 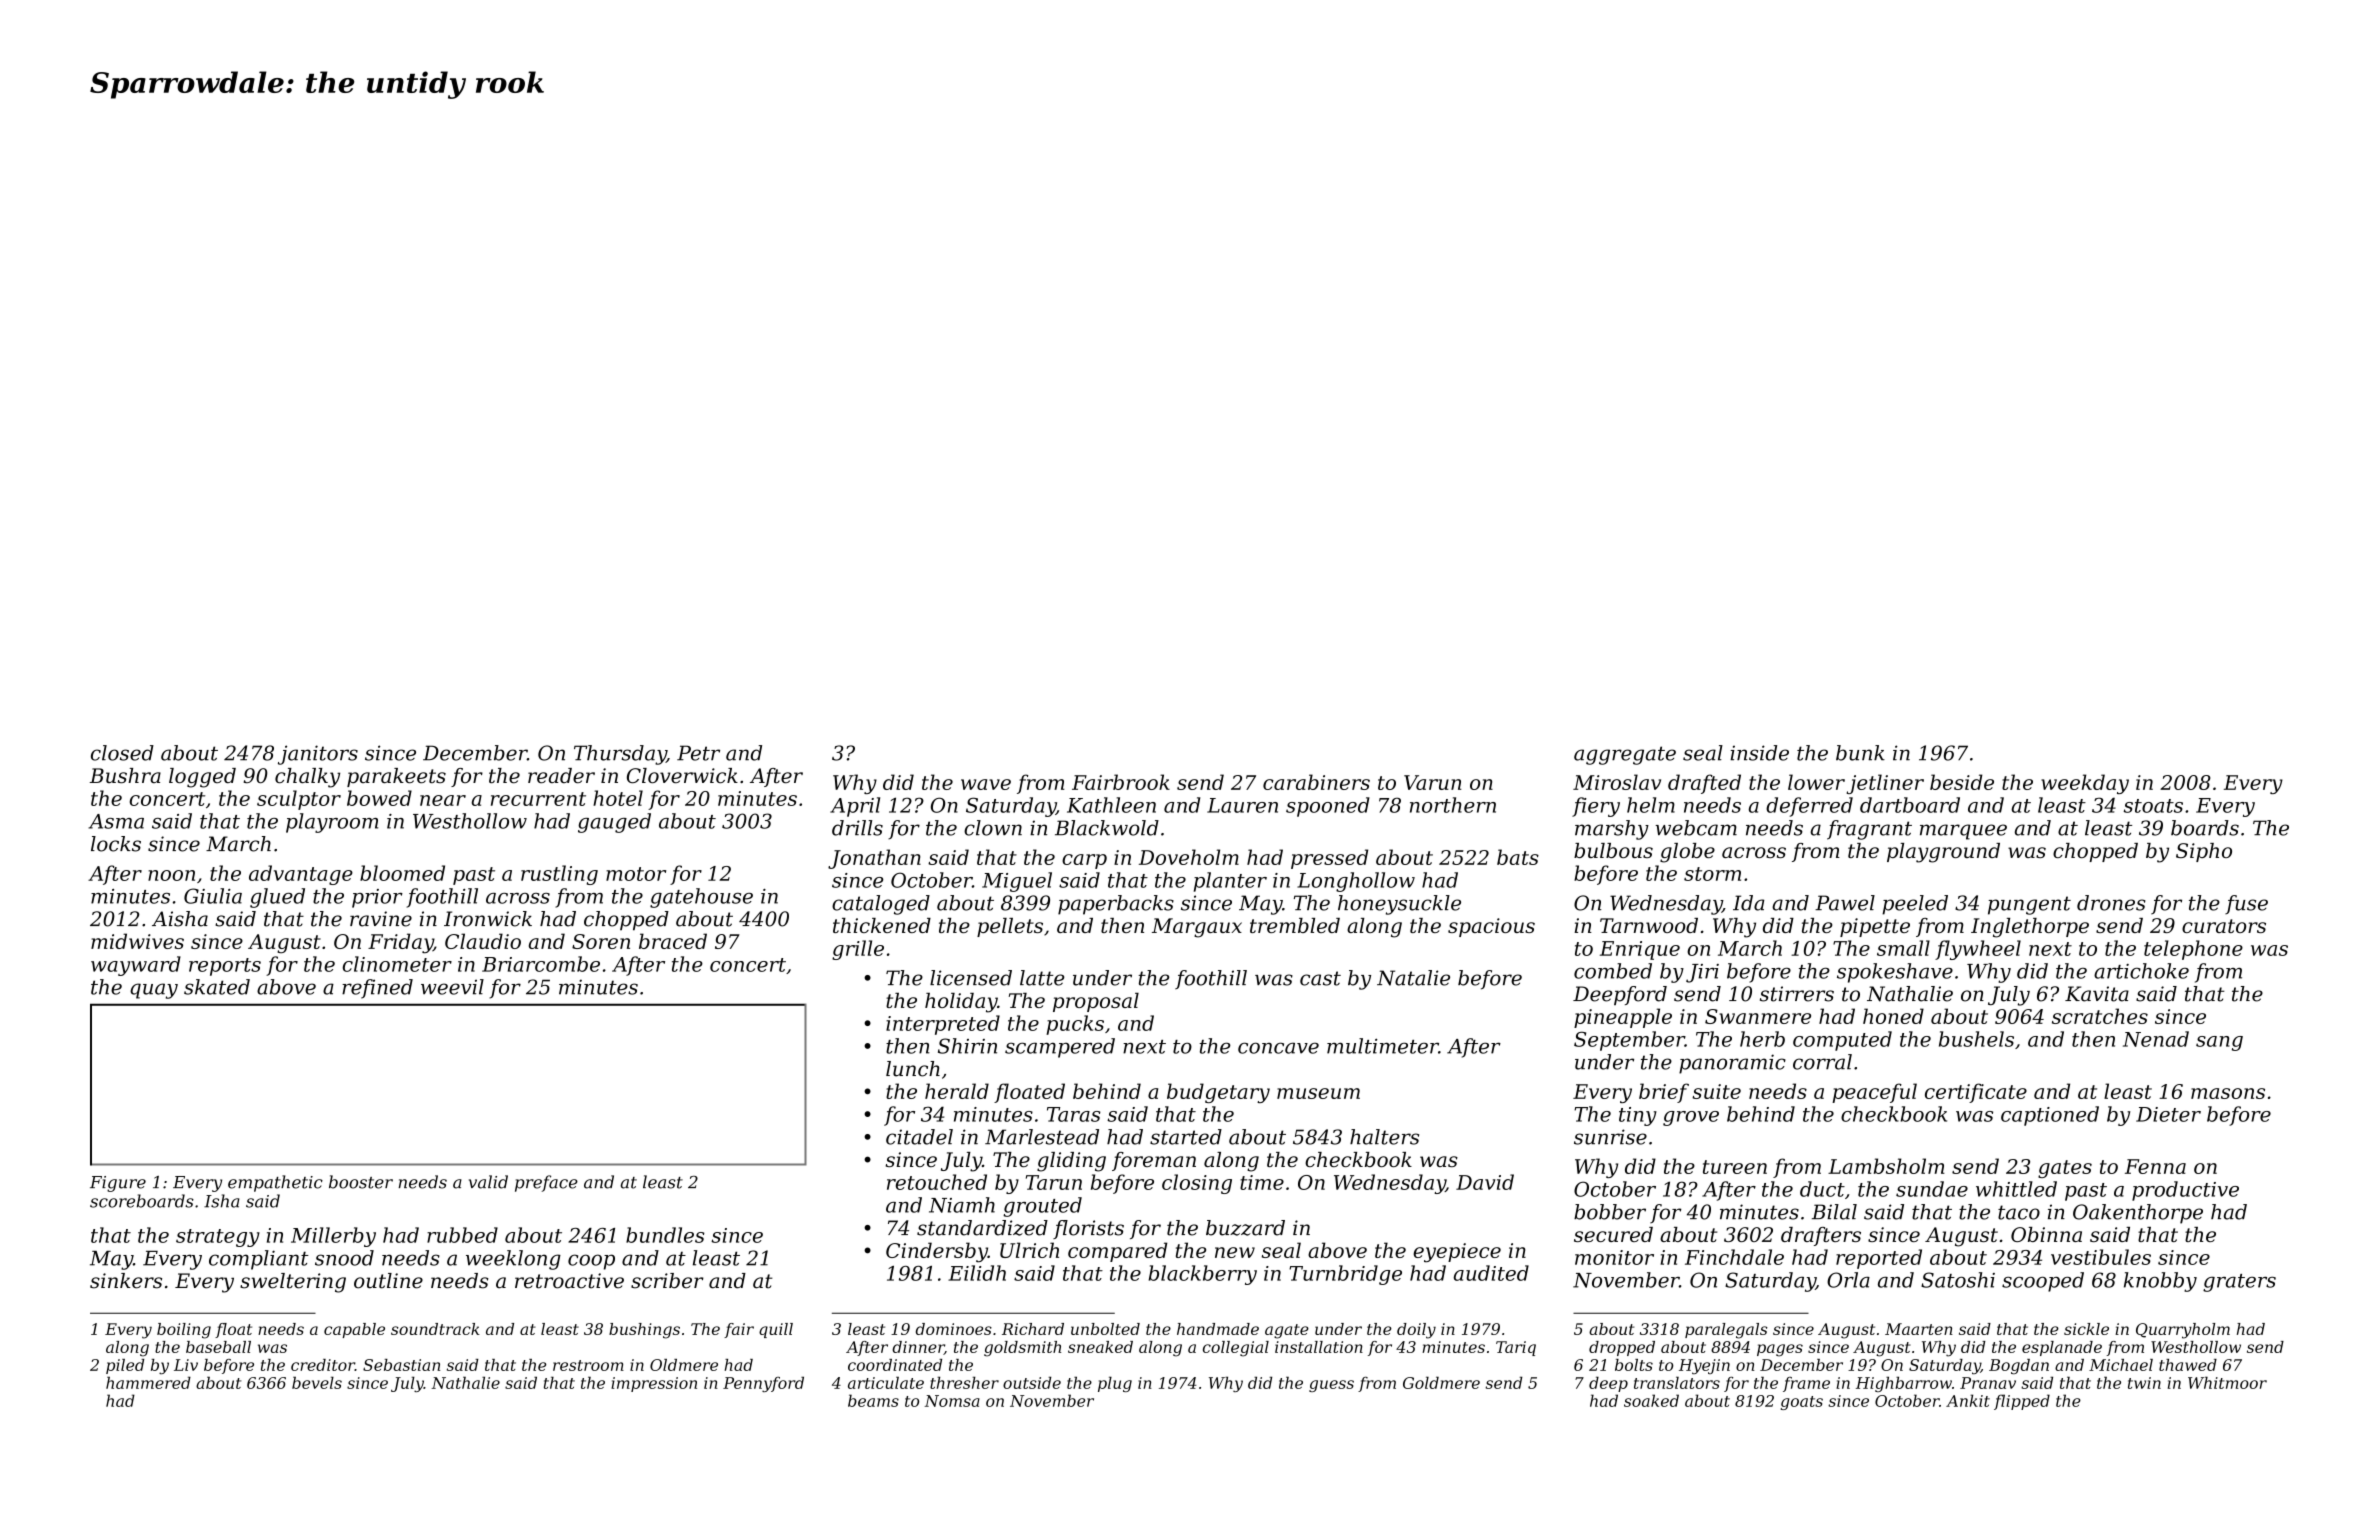 What do you see at coordinates (913, 1069) in the screenshot?
I see `lunch` at bounding box center [913, 1069].
